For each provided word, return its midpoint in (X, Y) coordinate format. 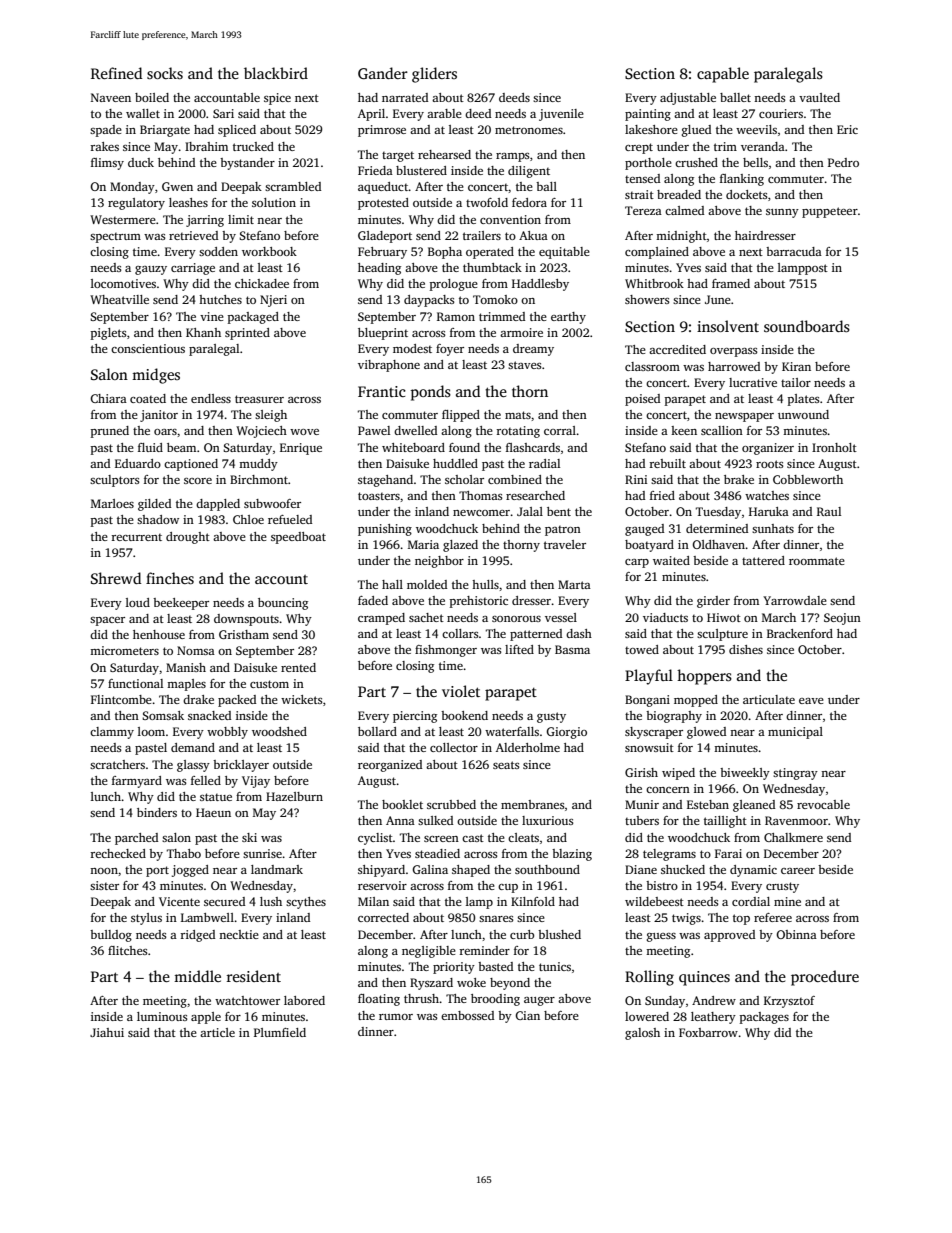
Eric (847, 129)
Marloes (112, 503)
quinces (704, 978)
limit (241, 219)
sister (104, 885)
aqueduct (383, 188)
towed (642, 649)
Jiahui (107, 1032)
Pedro (843, 162)
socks (165, 73)
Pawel (374, 430)
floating (379, 1000)
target (398, 157)
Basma (572, 649)
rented (298, 667)
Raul (829, 511)
